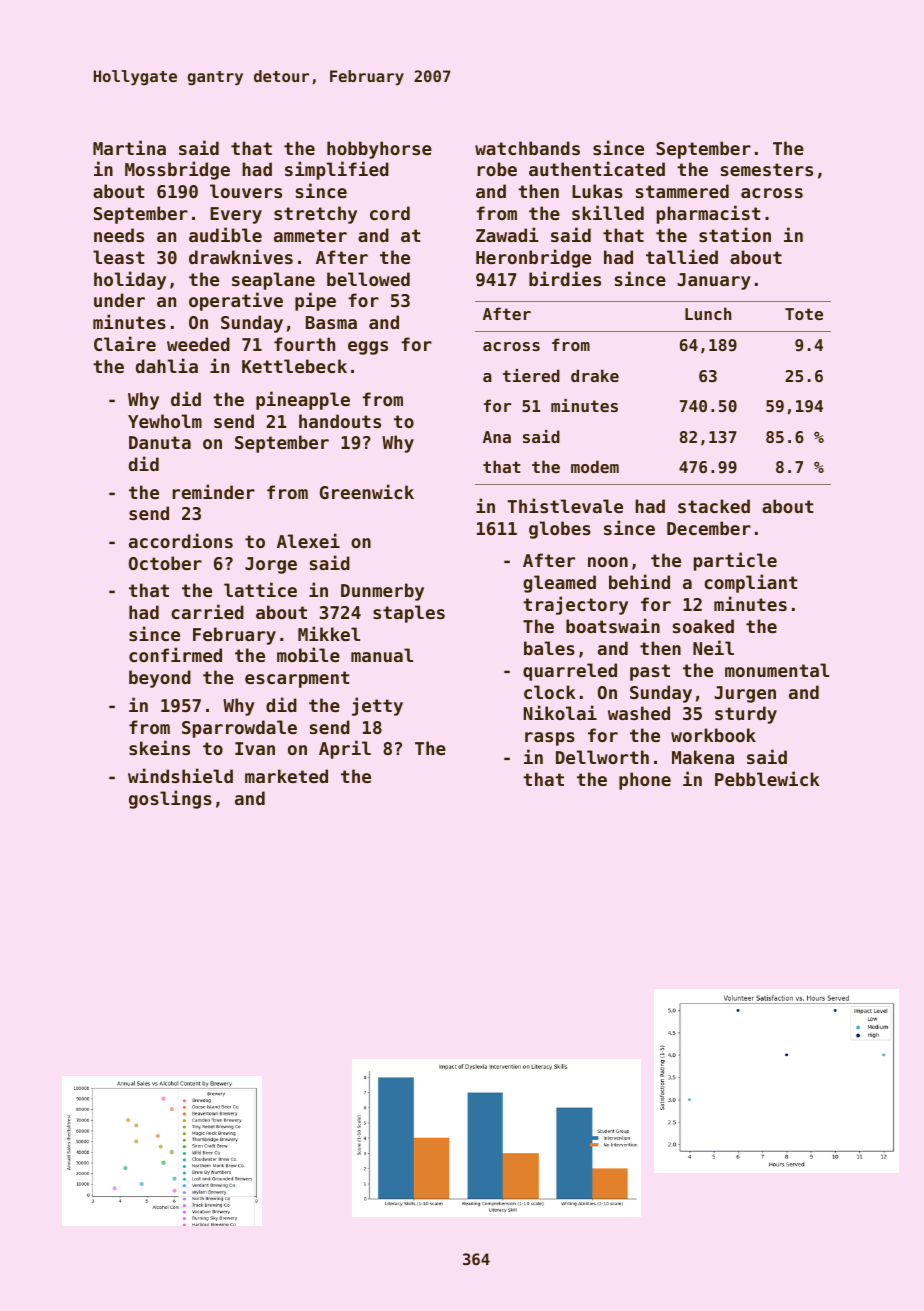 This page has width=924, height=1311. Describe the element at coordinates (170, 799) in the page. I see `goslings` at that location.
